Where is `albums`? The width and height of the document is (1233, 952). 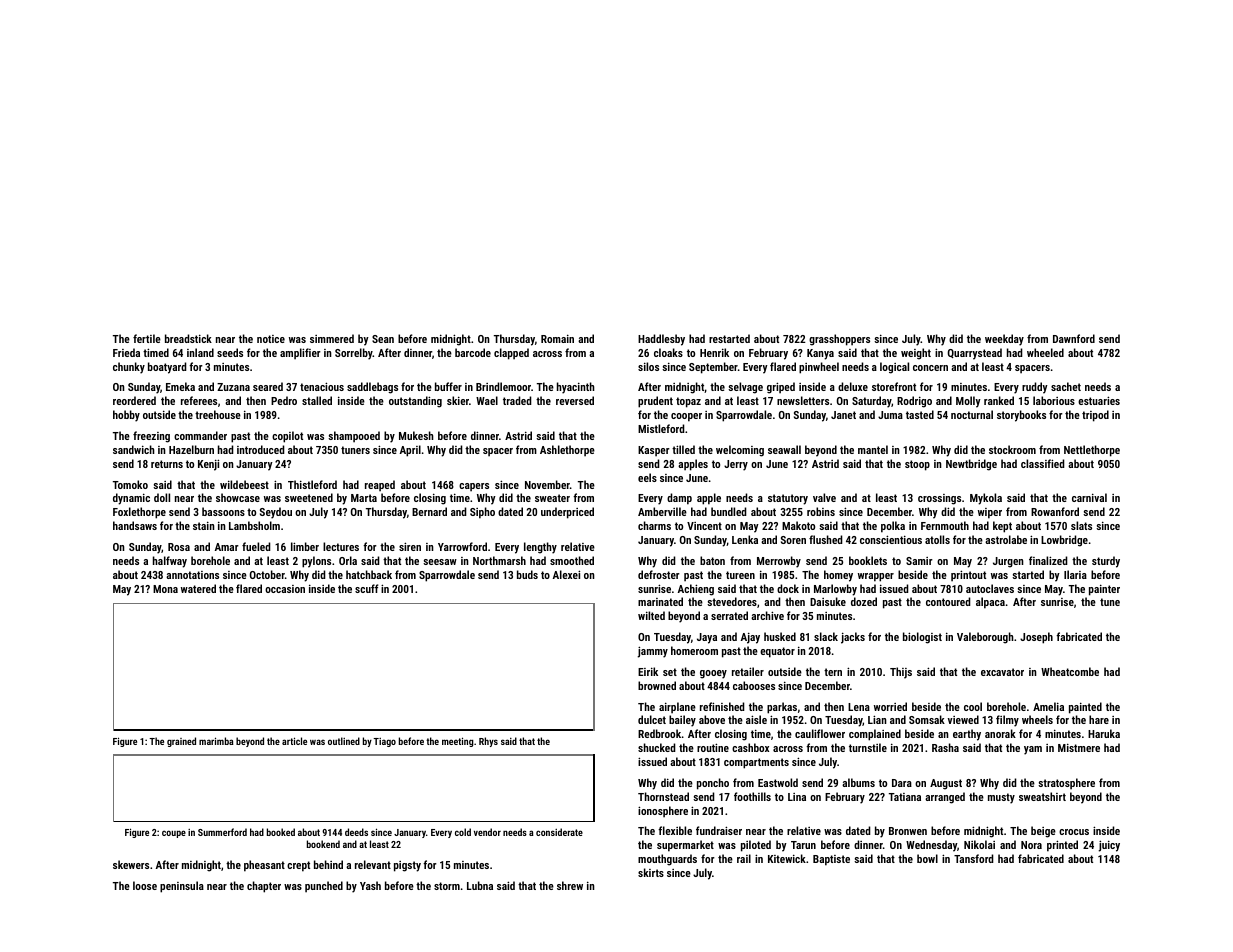 albums is located at coordinates (858, 782).
